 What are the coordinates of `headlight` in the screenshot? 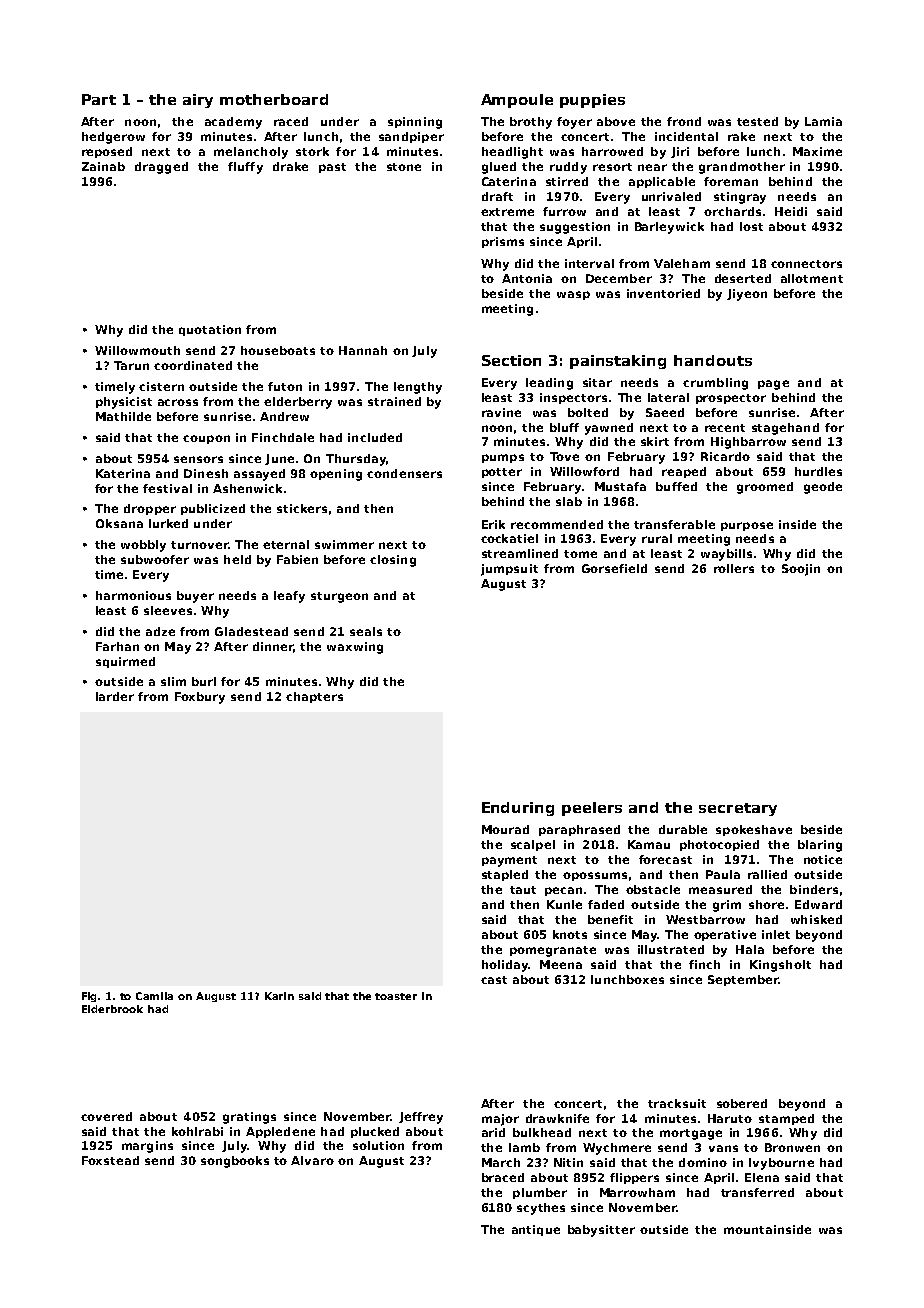 It's located at (512, 153).
